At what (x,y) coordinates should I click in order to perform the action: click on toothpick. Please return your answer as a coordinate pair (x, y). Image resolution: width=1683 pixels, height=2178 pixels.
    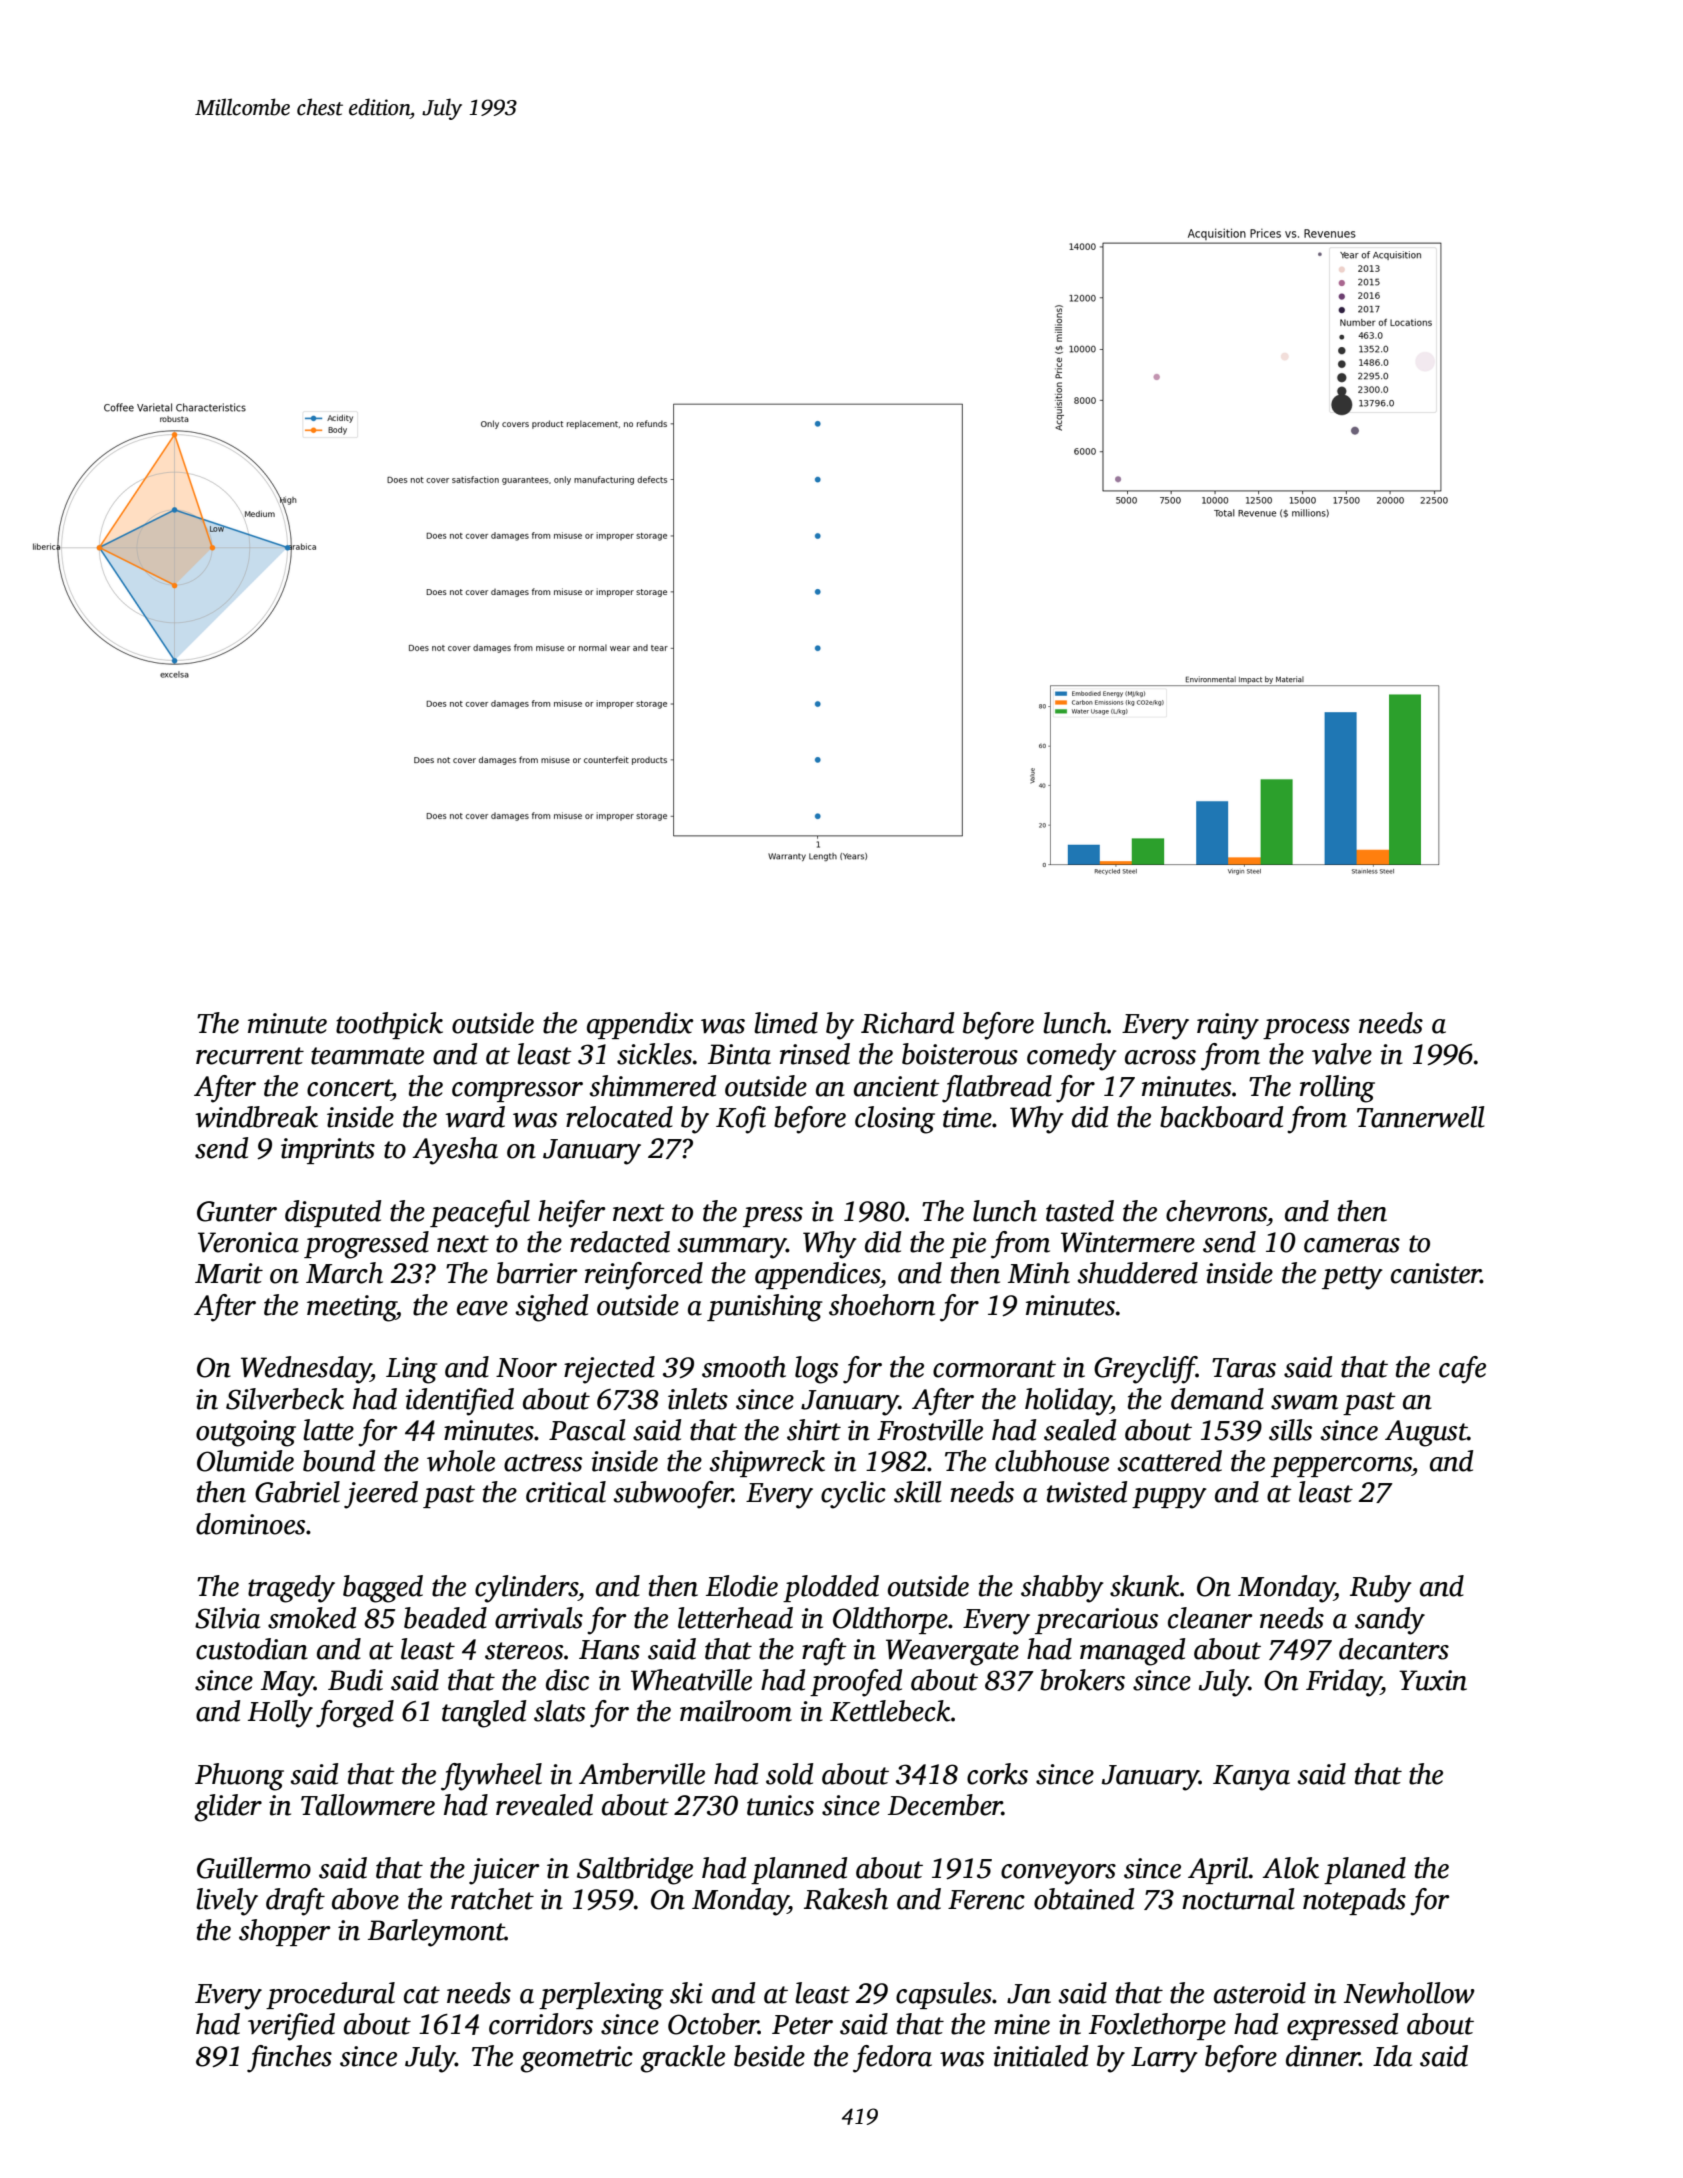
    Looking at the image, I should click on (389, 1025).
